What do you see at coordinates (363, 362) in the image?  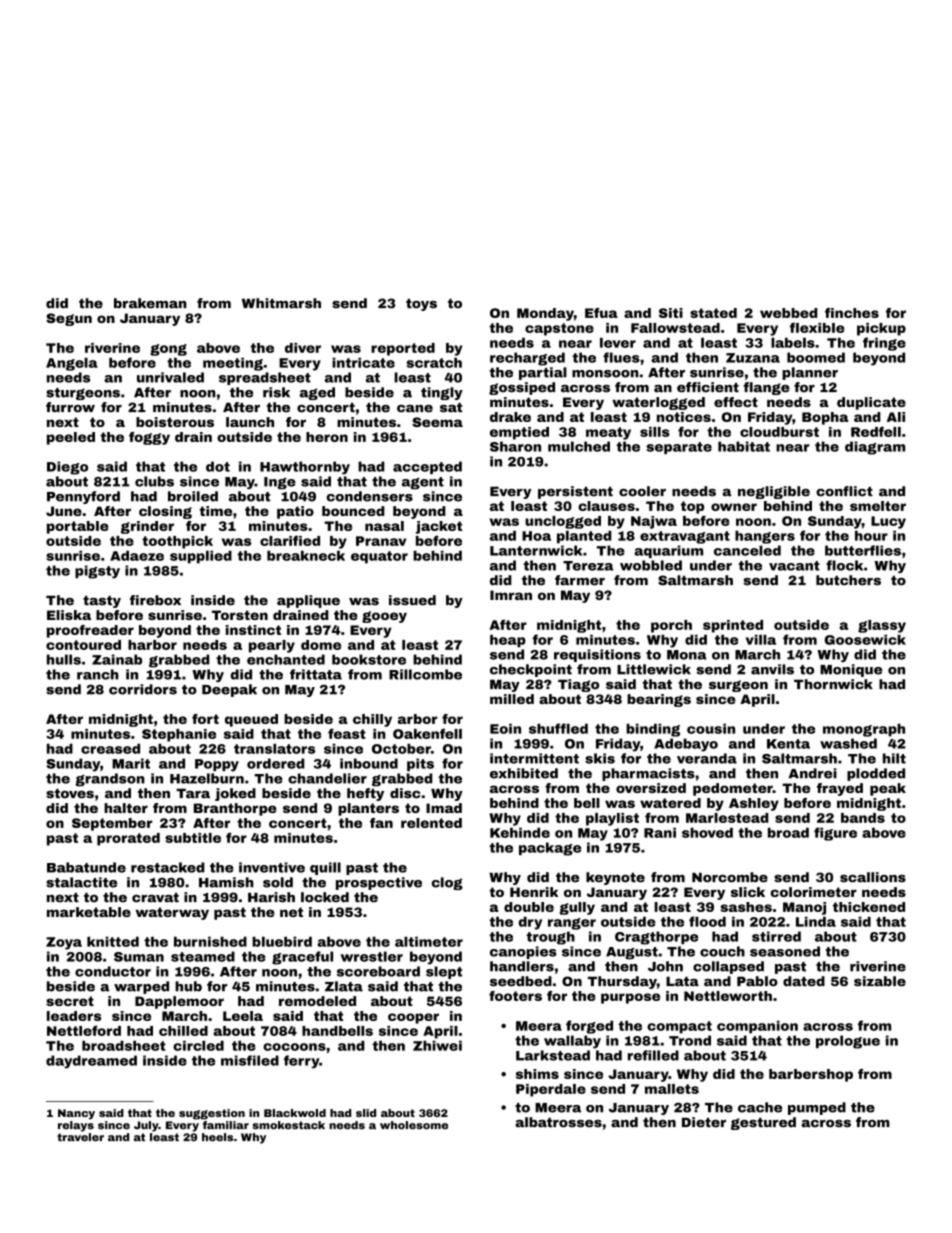 I see `intricate` at bounding box center [363, 362].
